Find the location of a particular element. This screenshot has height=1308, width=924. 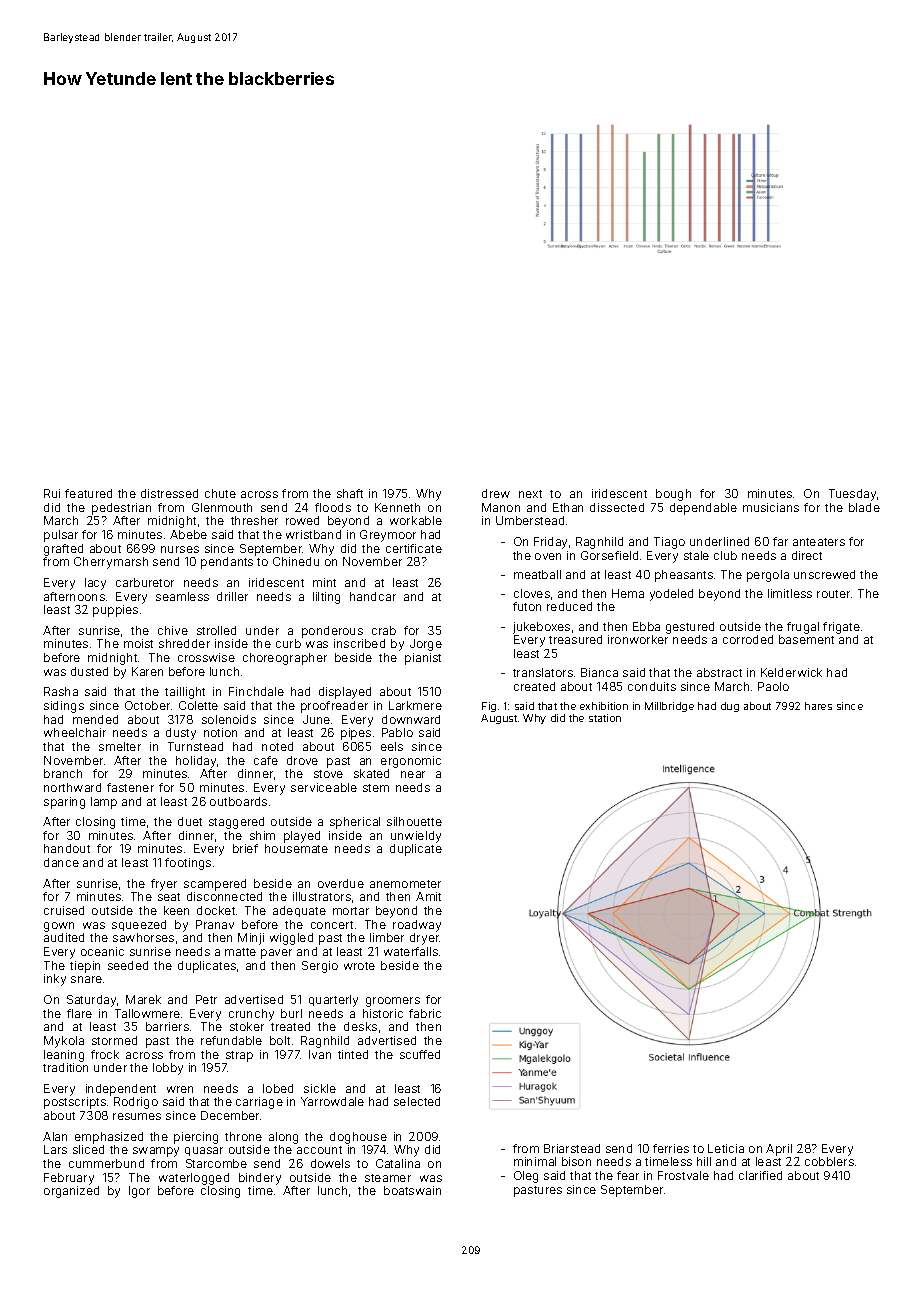

Kelderwick is located at coordinates (791, 672).
